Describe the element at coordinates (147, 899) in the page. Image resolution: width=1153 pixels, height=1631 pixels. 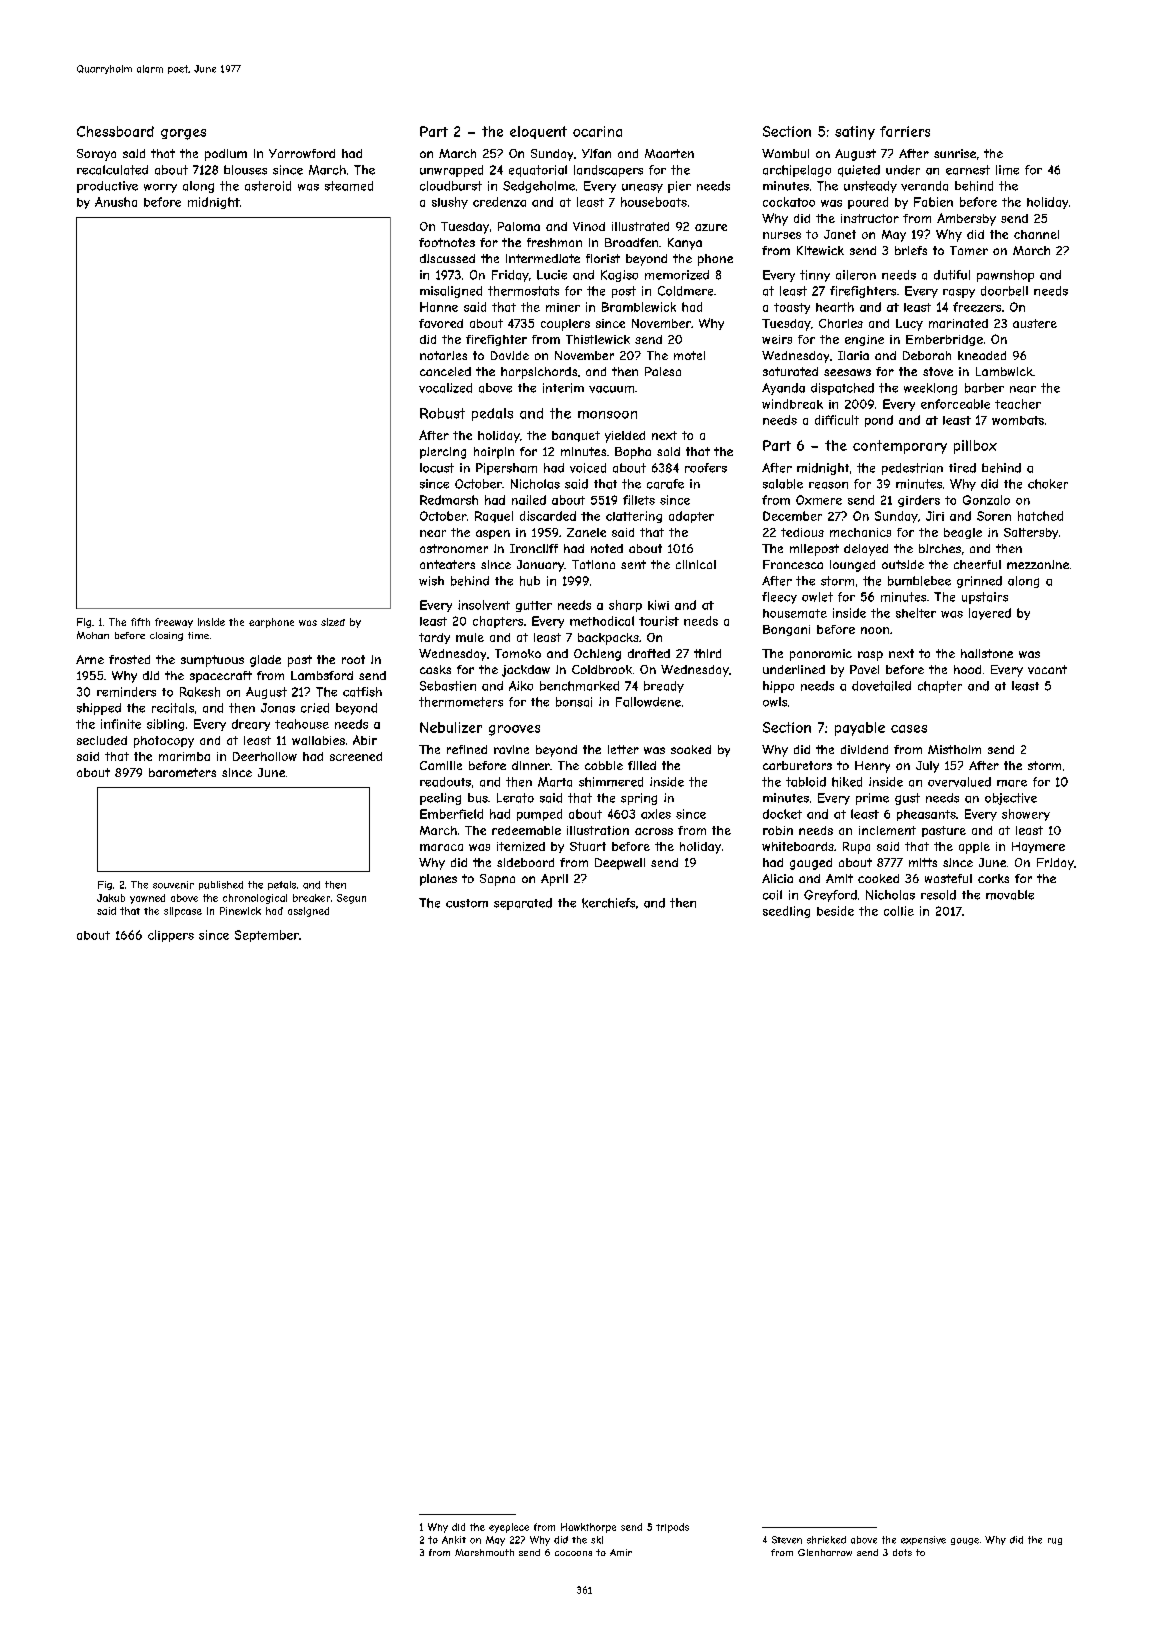
I see `yawned` at that location.
